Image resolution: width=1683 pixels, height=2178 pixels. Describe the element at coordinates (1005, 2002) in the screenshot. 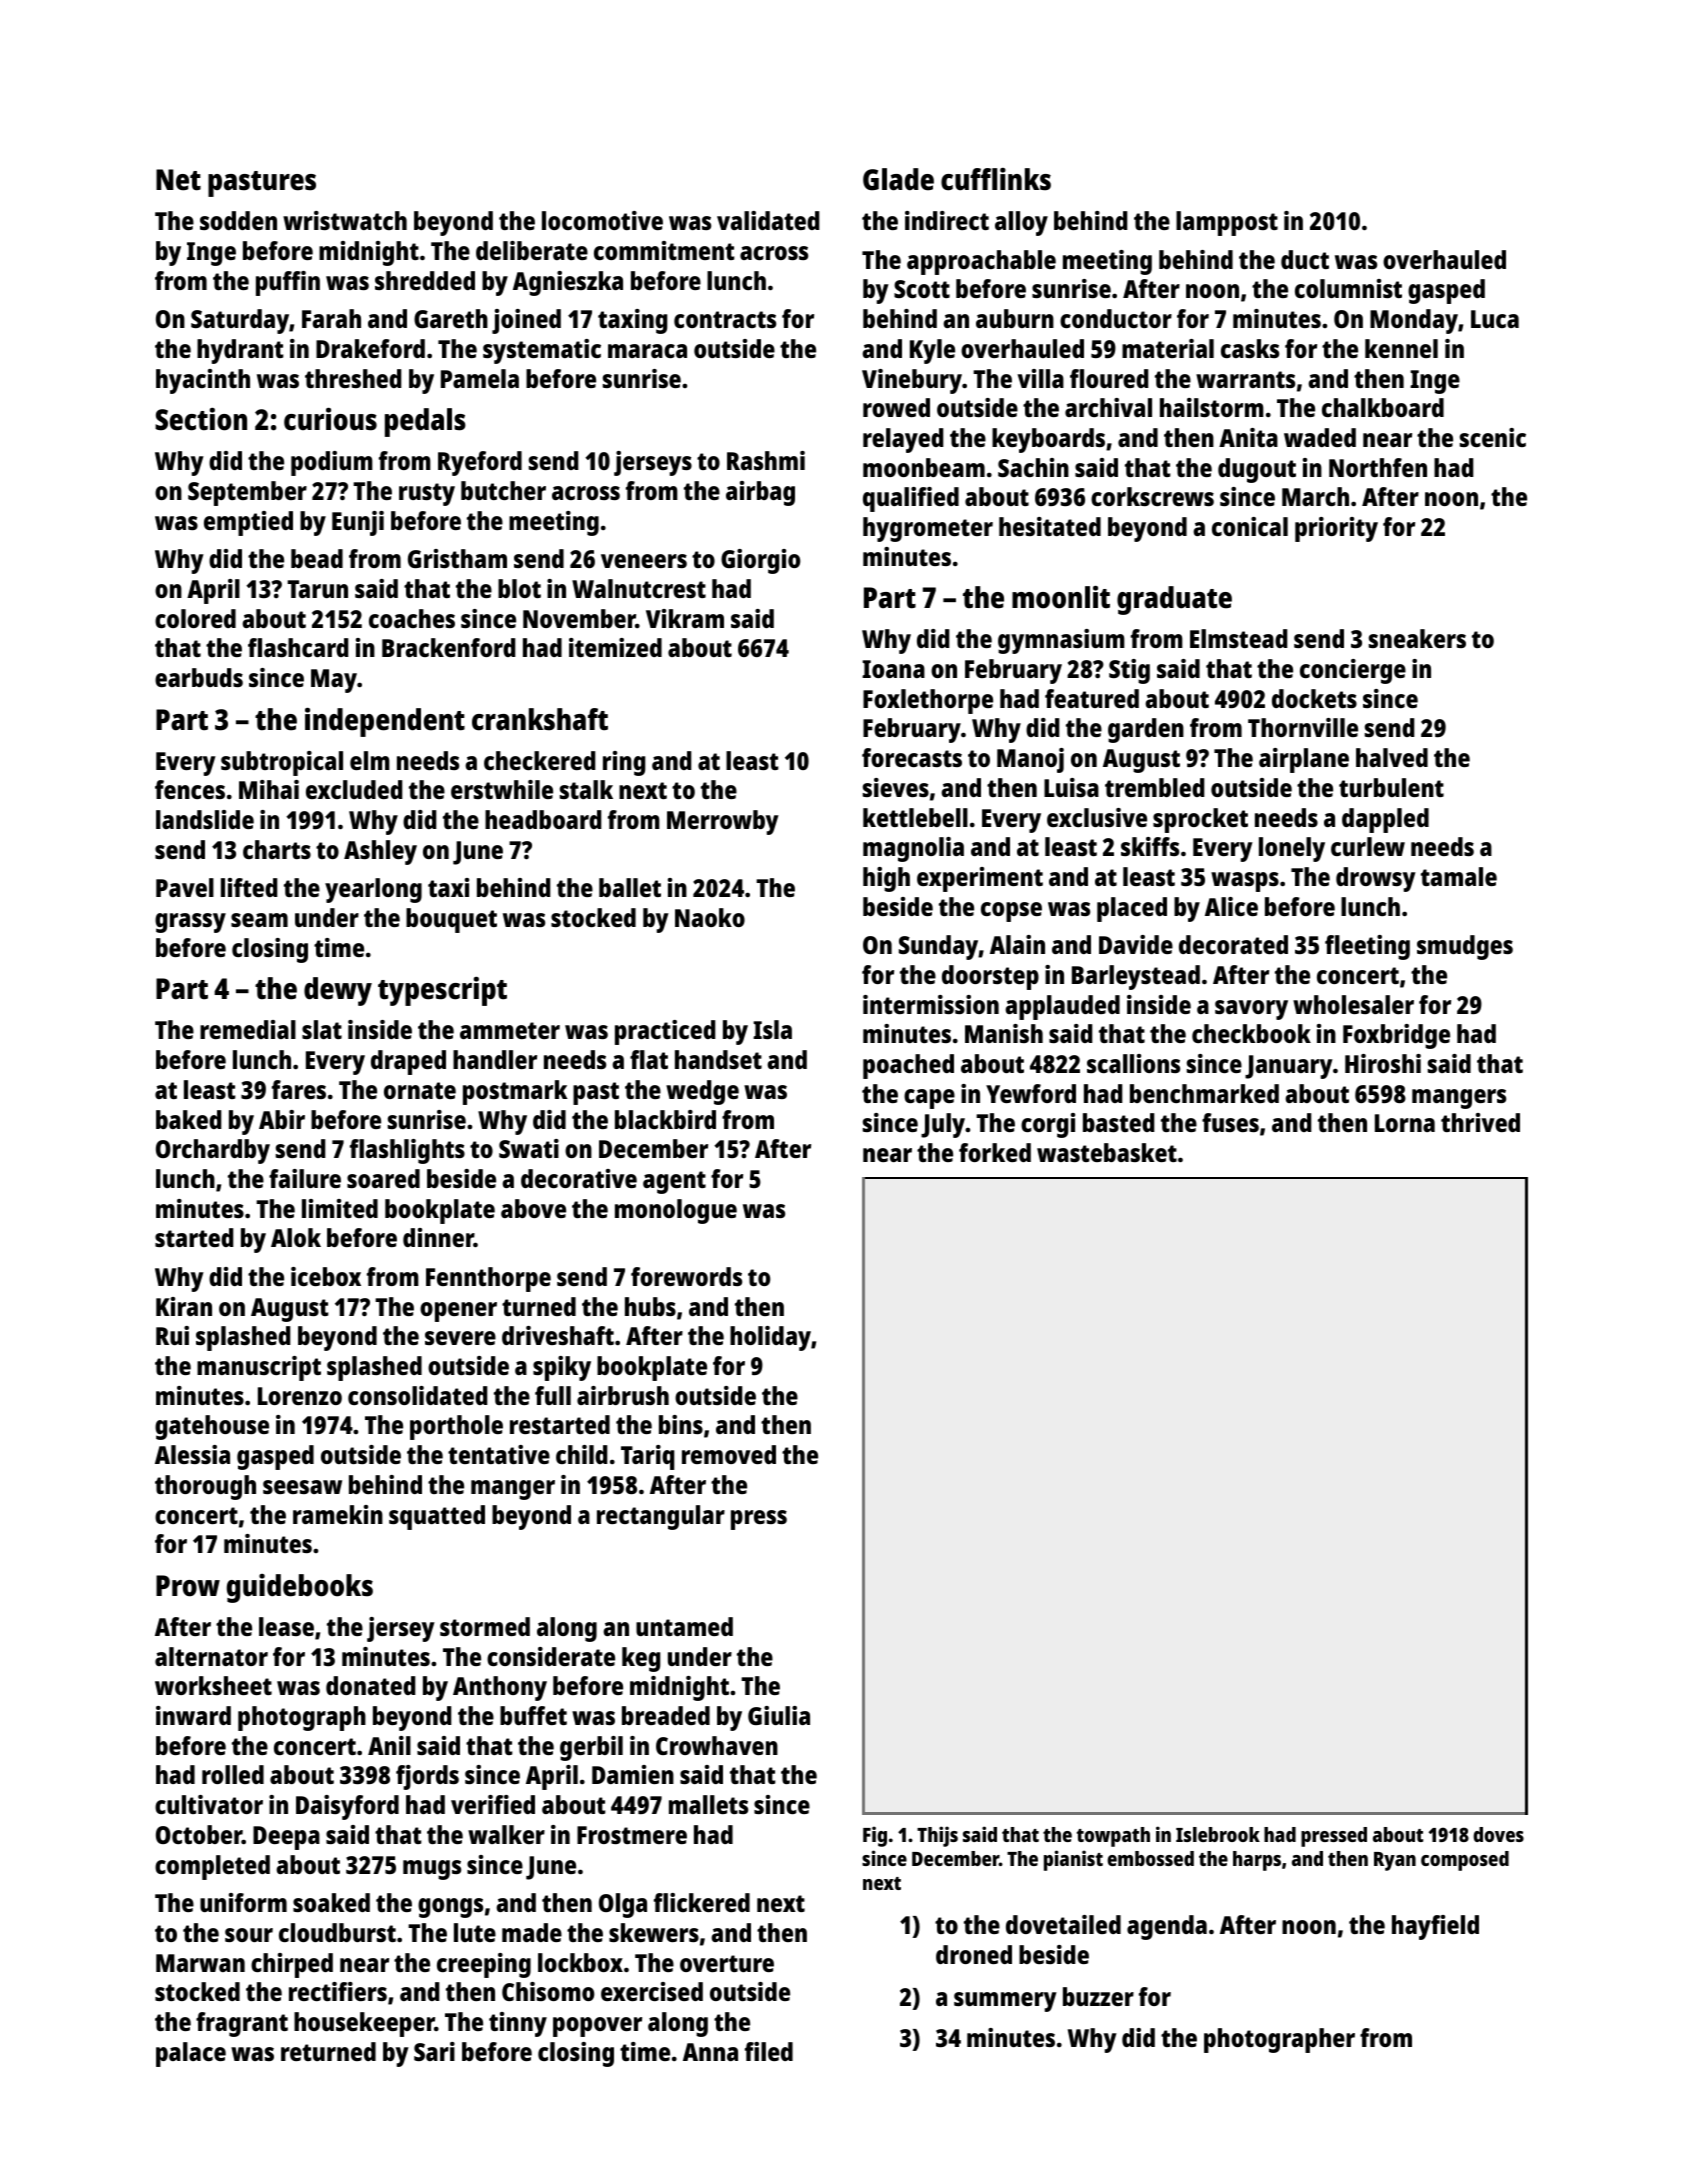

I see `summery` at that location.
